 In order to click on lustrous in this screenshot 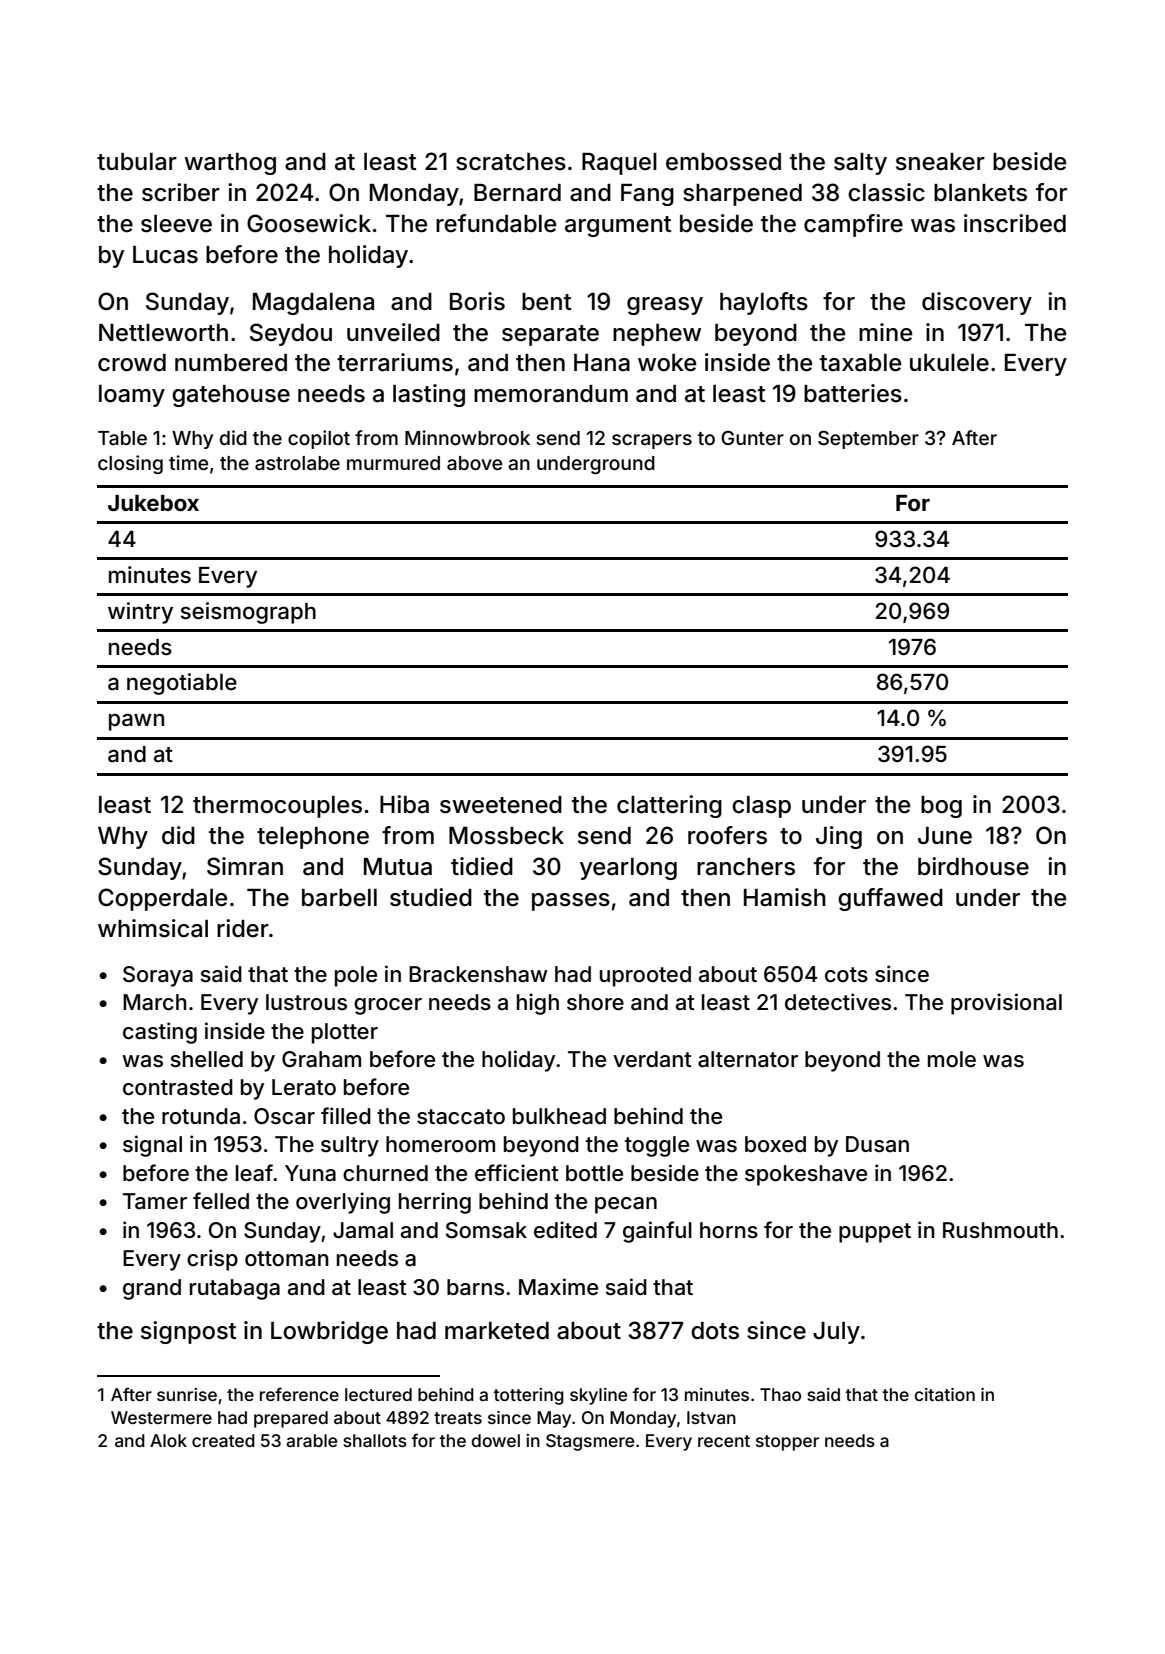, I will do `click(306, 1002)`.
